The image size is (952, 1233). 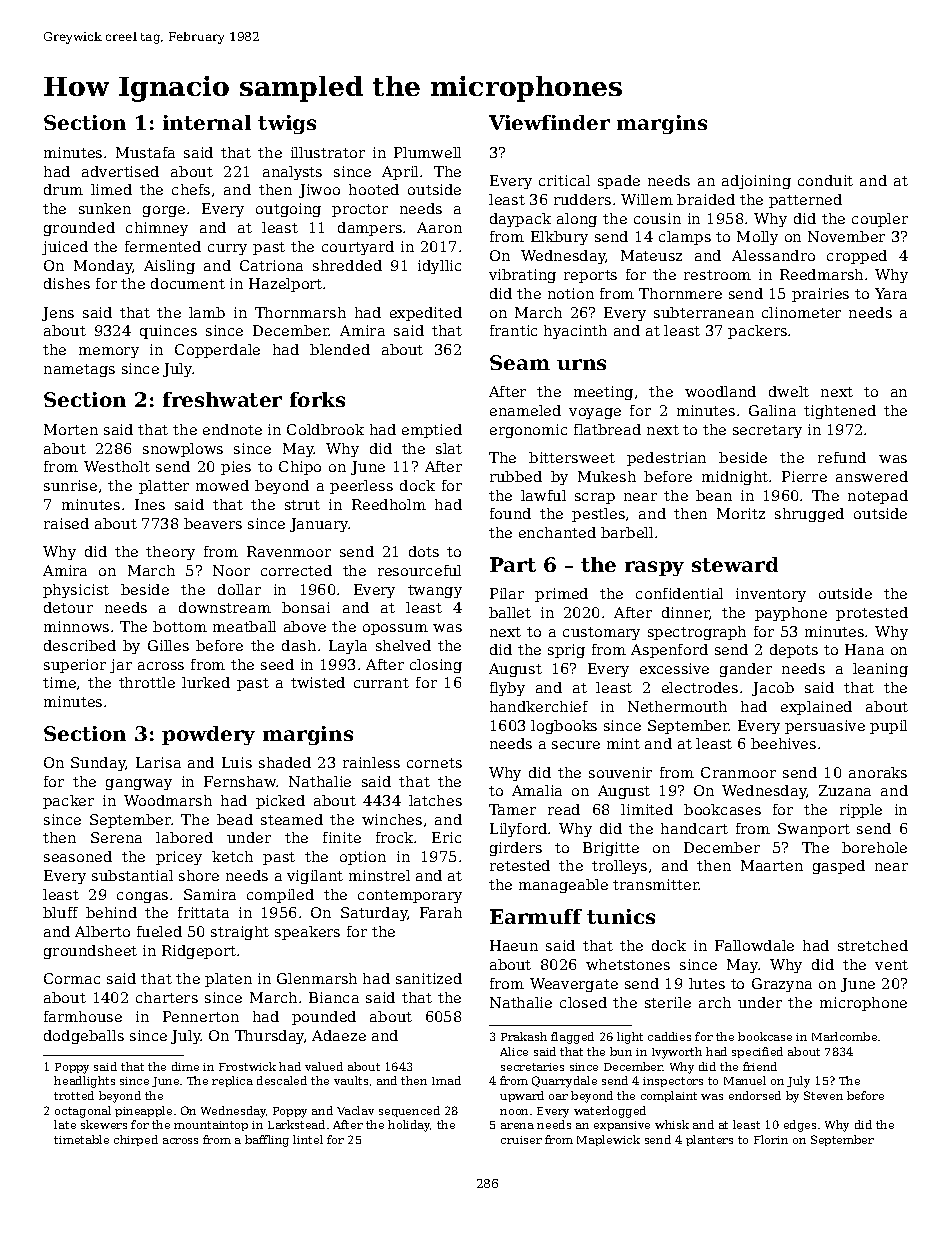 I want to click on jar, so click(x=121, y=666).
